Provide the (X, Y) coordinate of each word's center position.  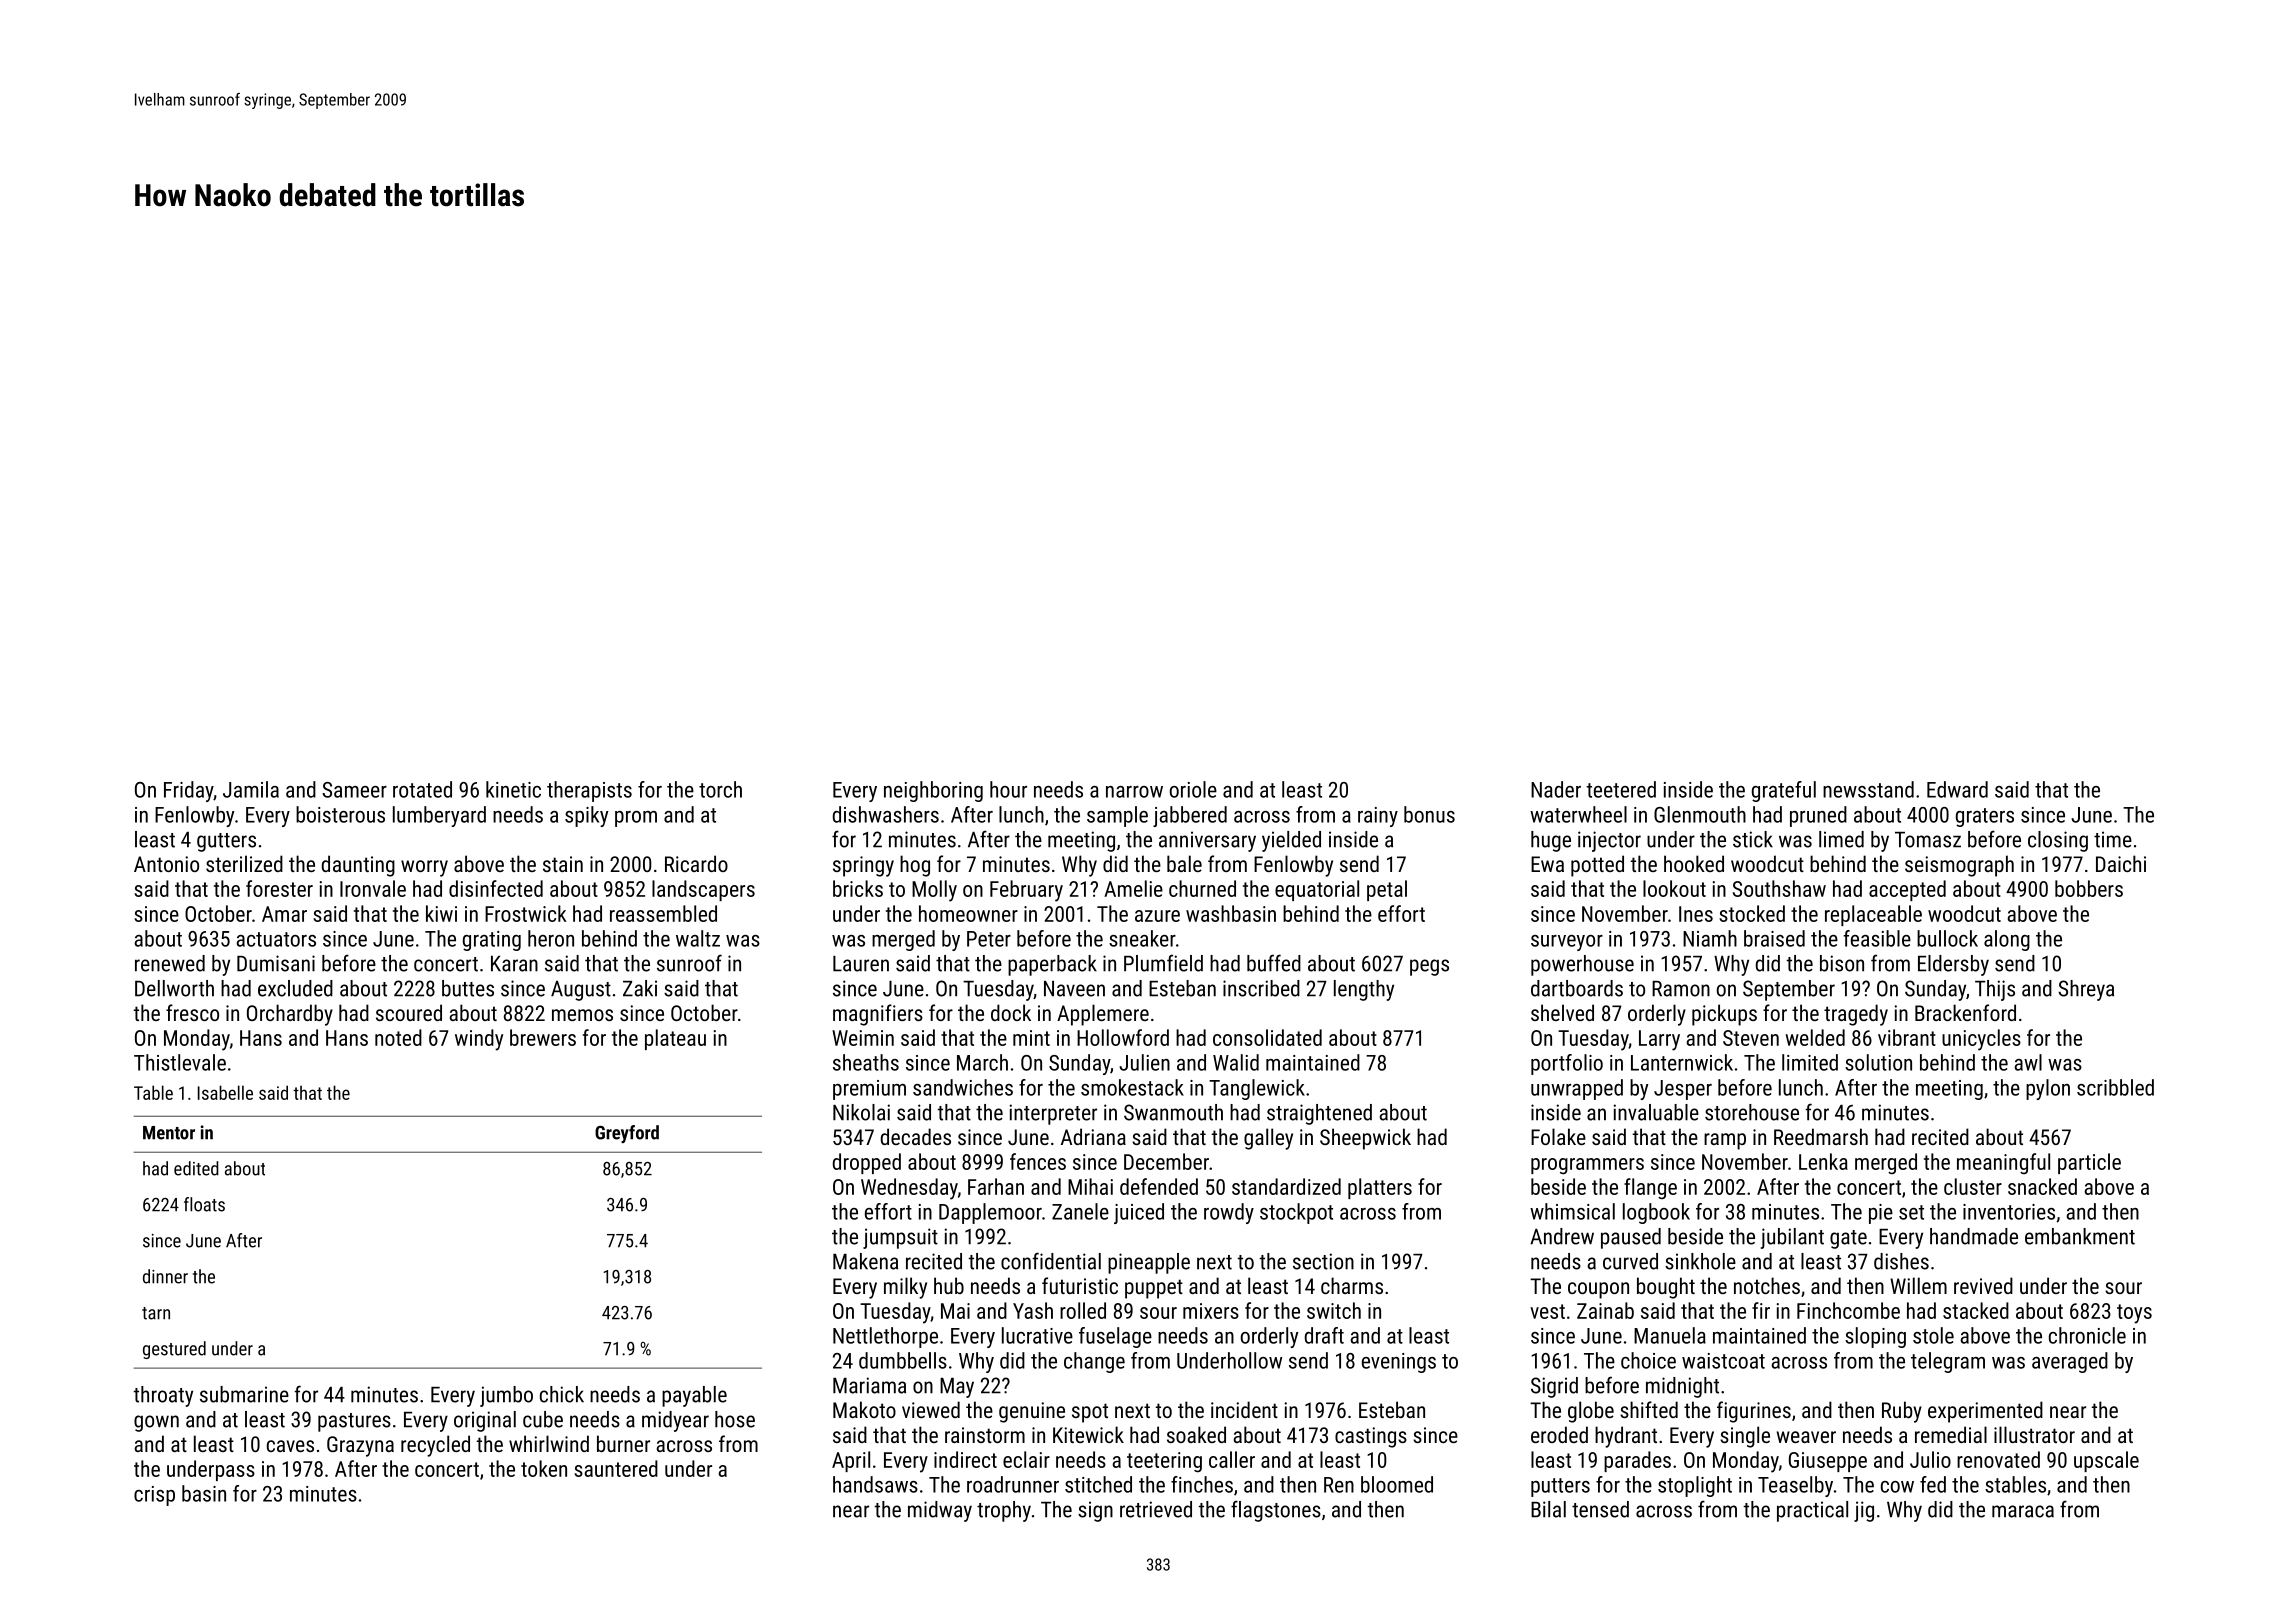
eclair (1026, 1459)
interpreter (1053, 1114)
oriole (1193, 789)
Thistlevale (180, 1062)
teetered (1621, 789)
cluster (1973, 1186)
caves (290, 1446)
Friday (189, 791)
